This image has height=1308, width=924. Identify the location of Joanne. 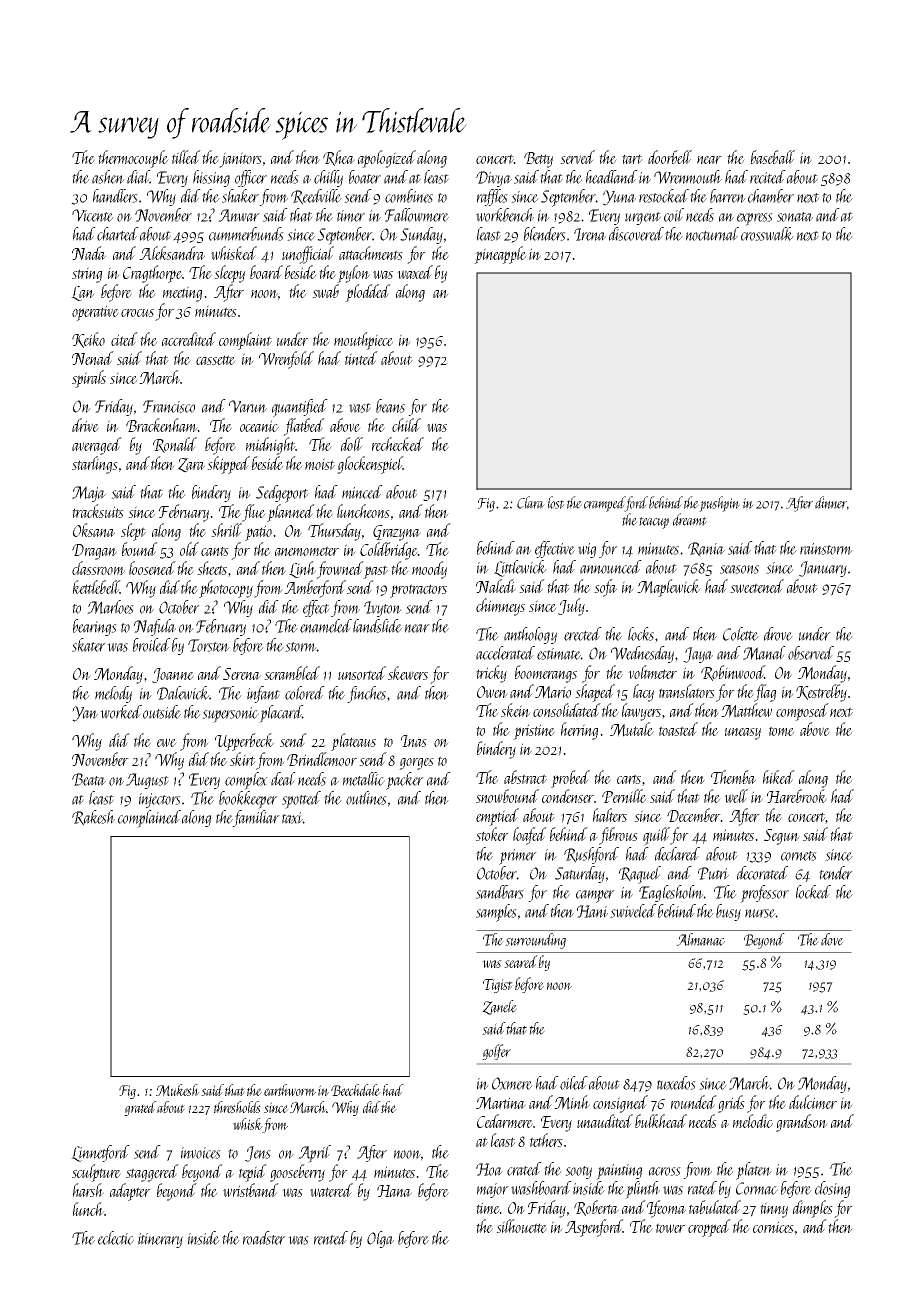
(173, 675).
